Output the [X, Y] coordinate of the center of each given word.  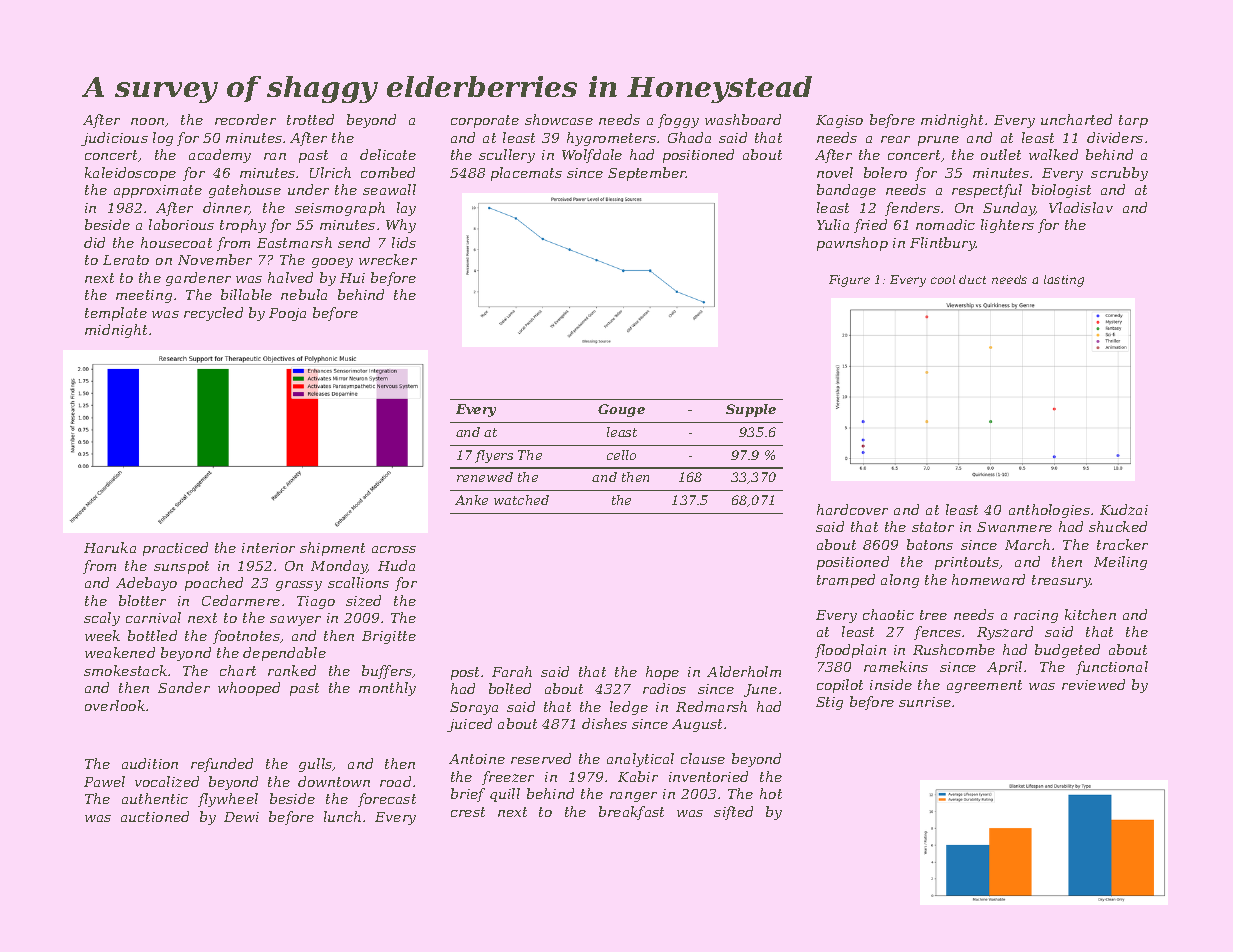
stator [933, 527]
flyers [494, 456]
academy [220, 156]
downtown [334, 781]
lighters [1007, 226]
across [394, 549]
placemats [526, 174]
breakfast [631, 813]
